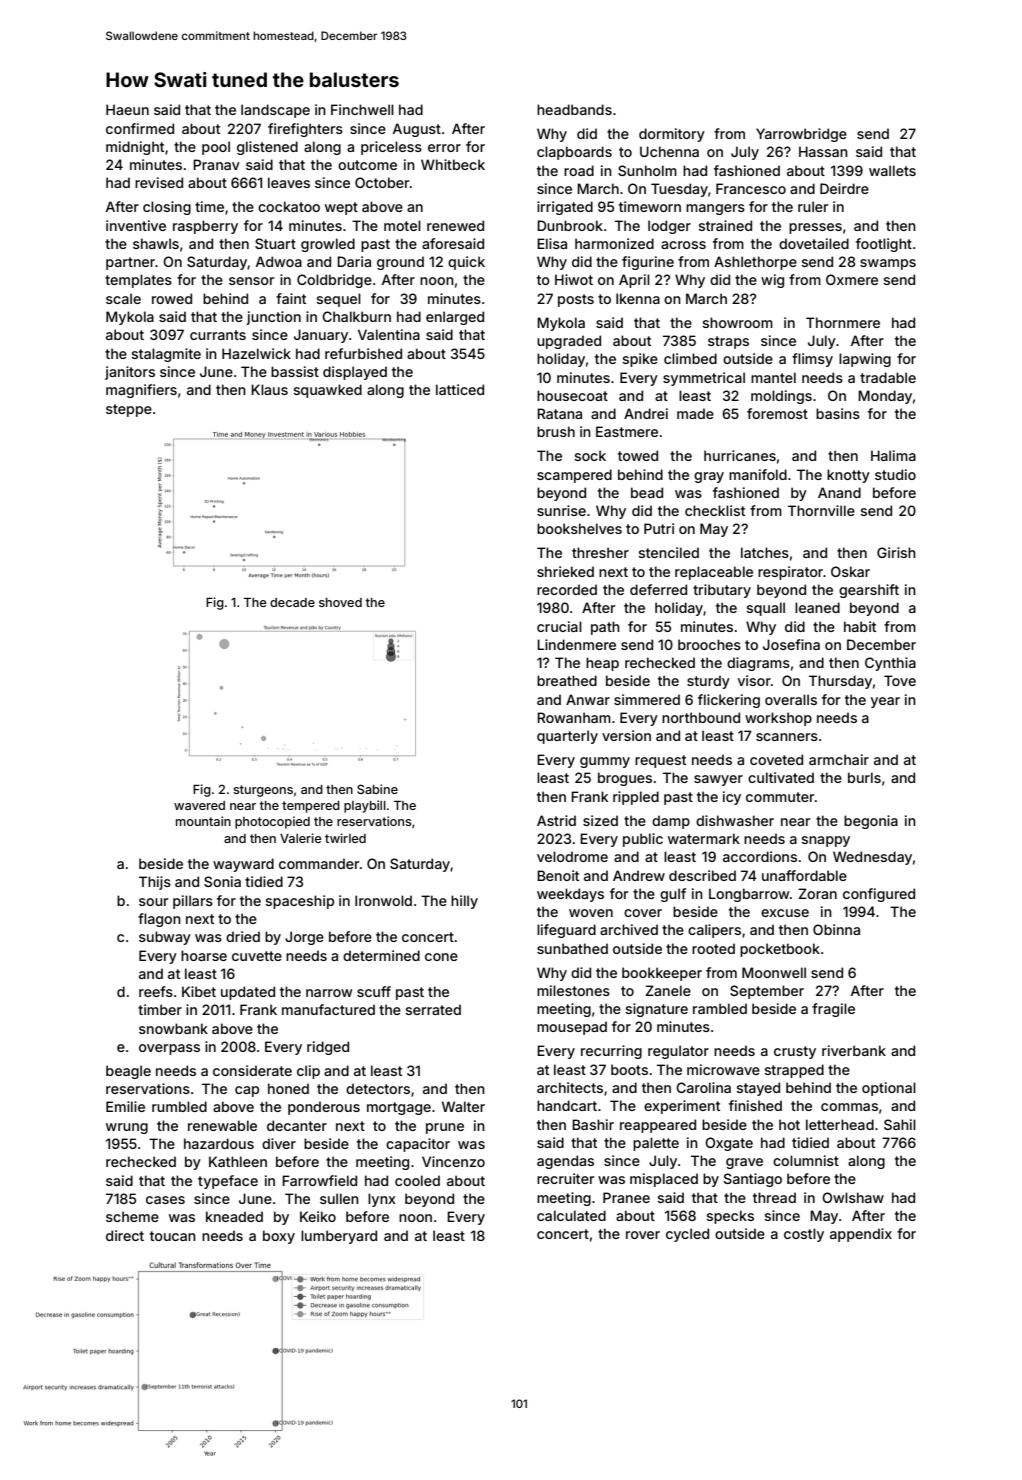  I want to click on Haeun, so click(127, 109).
